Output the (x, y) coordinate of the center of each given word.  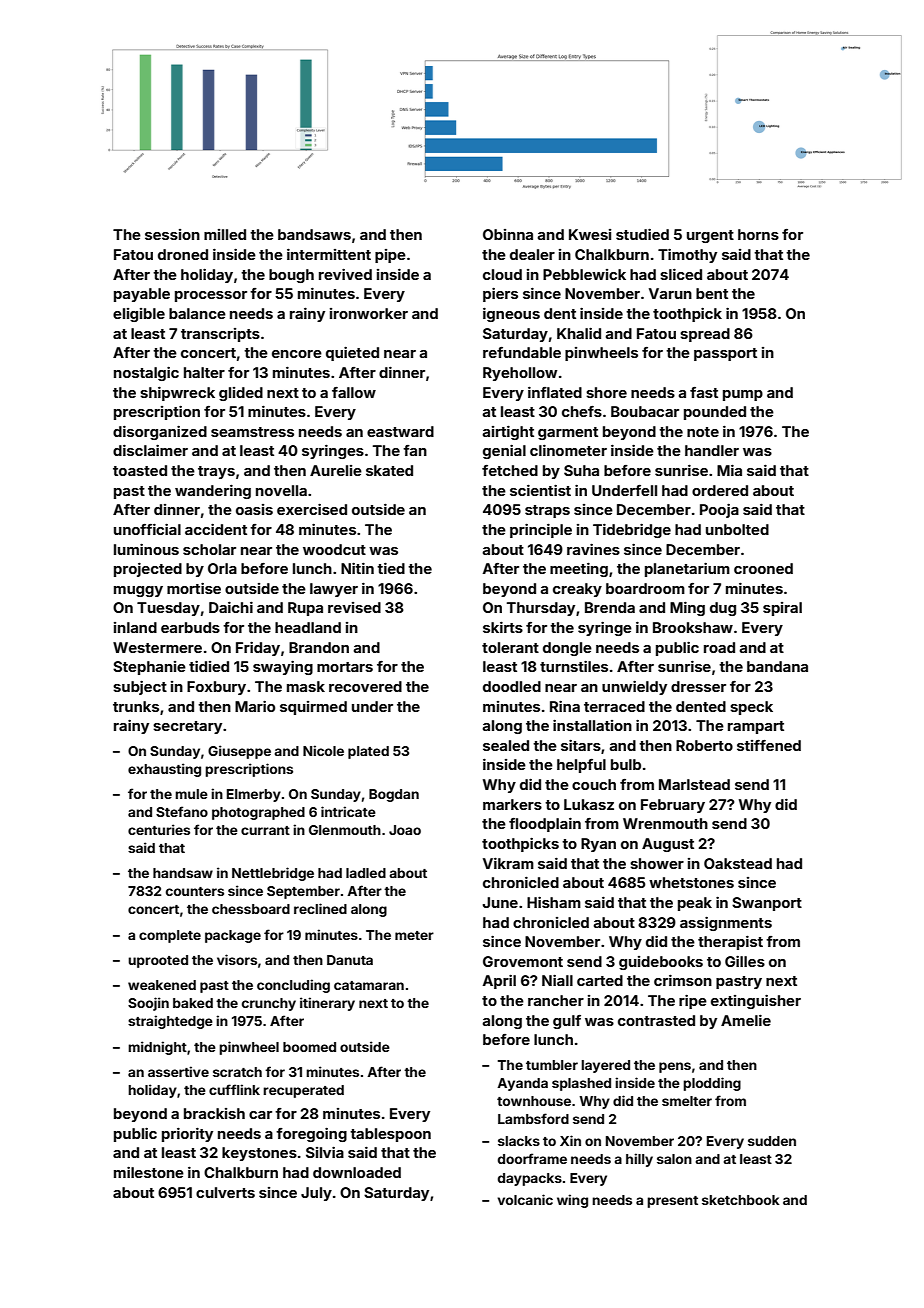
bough (291, 276)
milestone (149, 1172)
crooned (763, 568)
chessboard (251, 909)
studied (642, 234)
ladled (366, 873)
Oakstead (738, 863)
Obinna (508, 234)
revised (354, 607)
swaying (283, 667)
